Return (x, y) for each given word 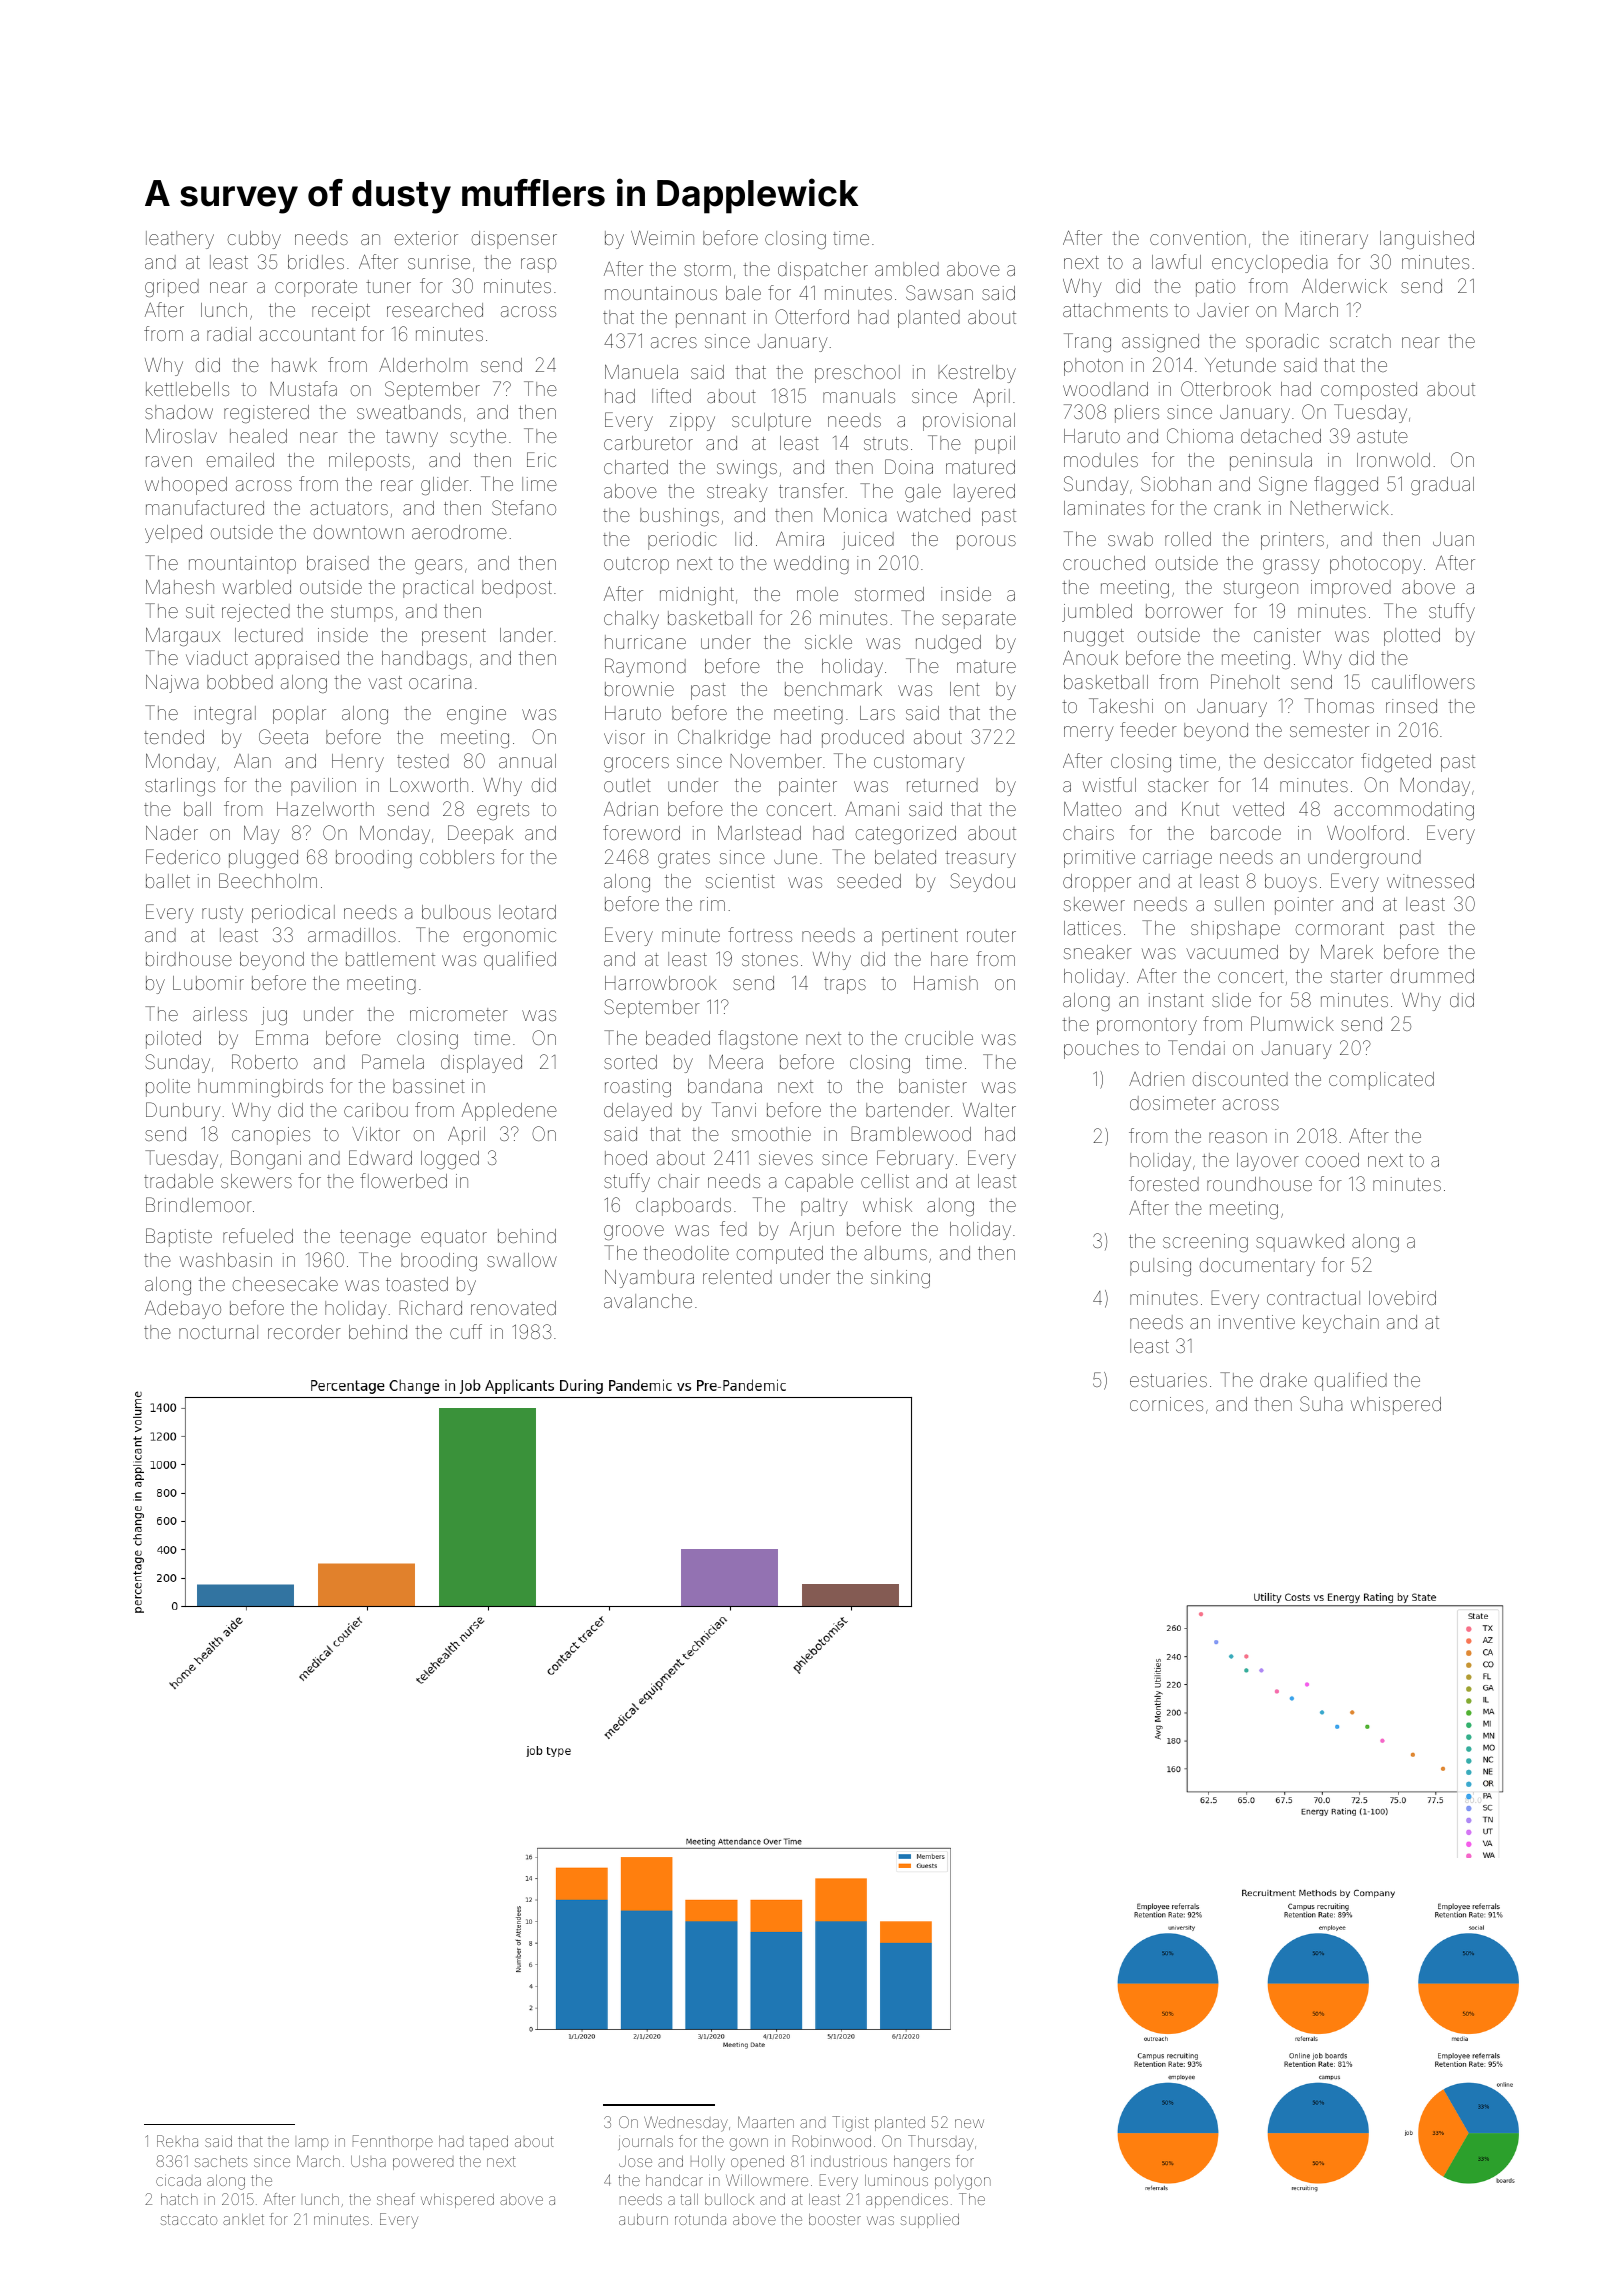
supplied (930, 2220)
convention (1198, 238)
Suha (1321, 1403)
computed (780, 1255)
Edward (380, 1157)
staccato (189, 2219)
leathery (180, 240)
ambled (907, 269)
